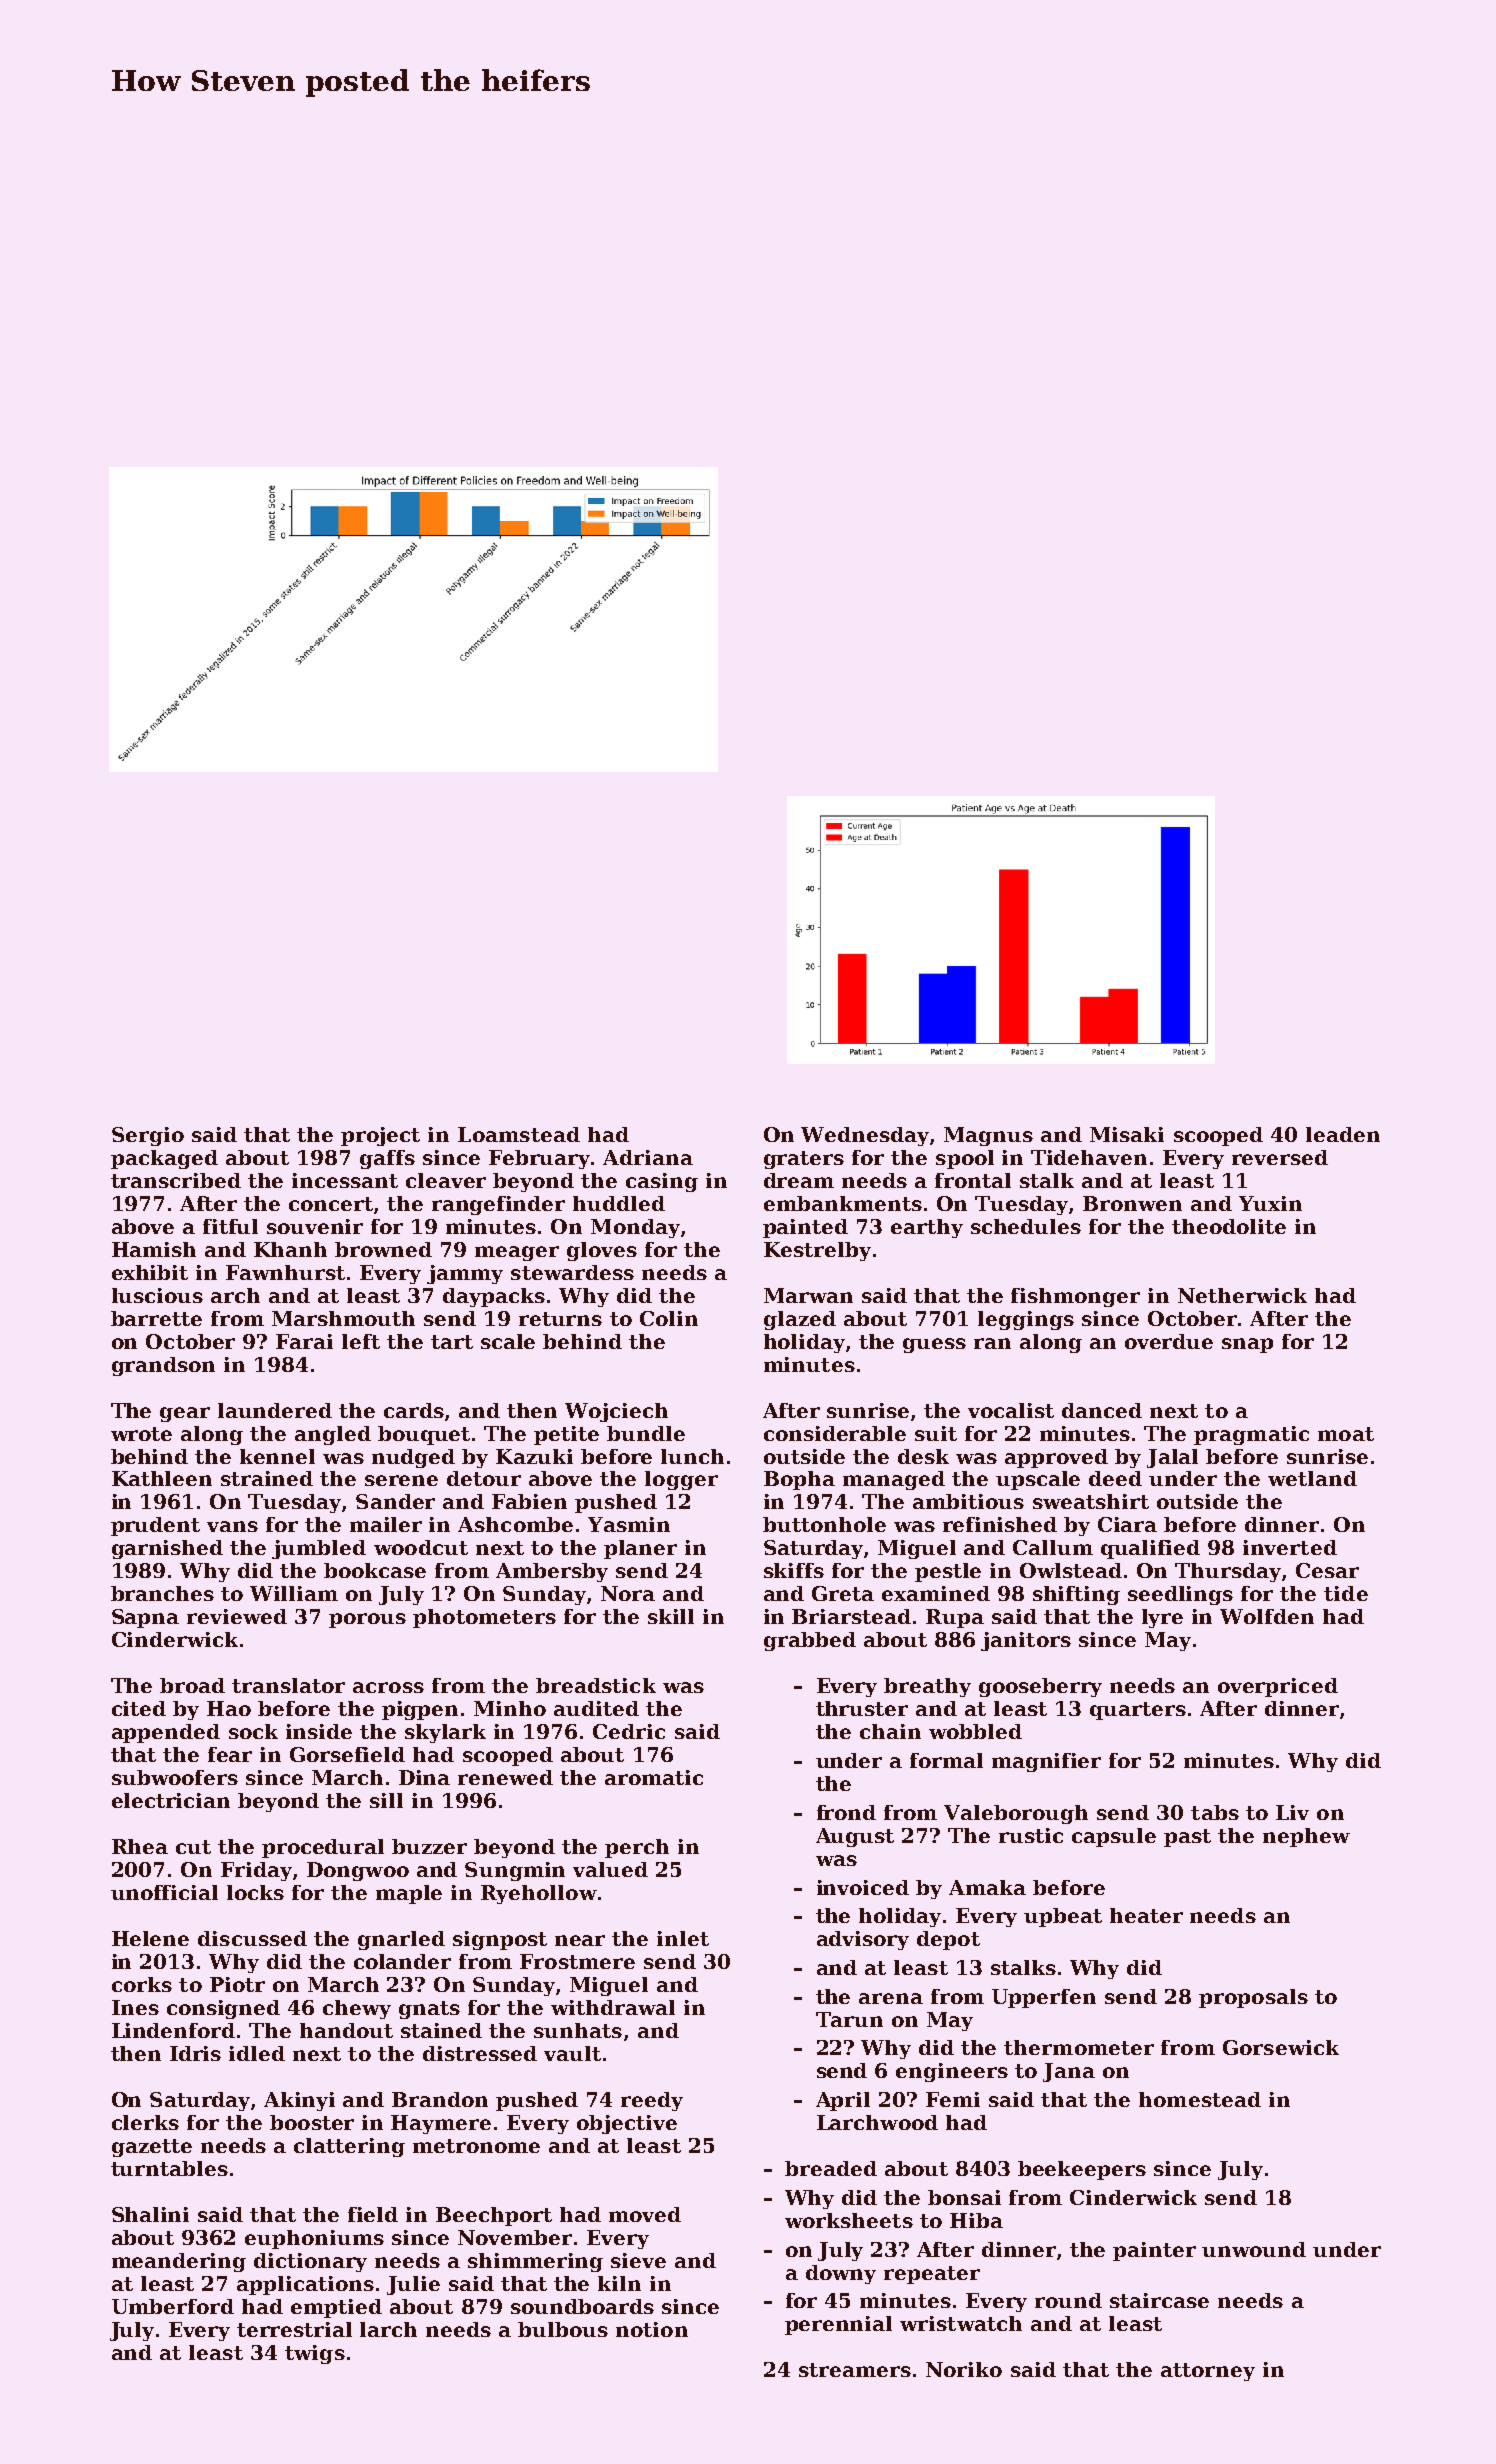  What do you see at coordinates (1208, 2372) in the screenshot?
I see `attorney` at bounding box center [1208, 2372].
